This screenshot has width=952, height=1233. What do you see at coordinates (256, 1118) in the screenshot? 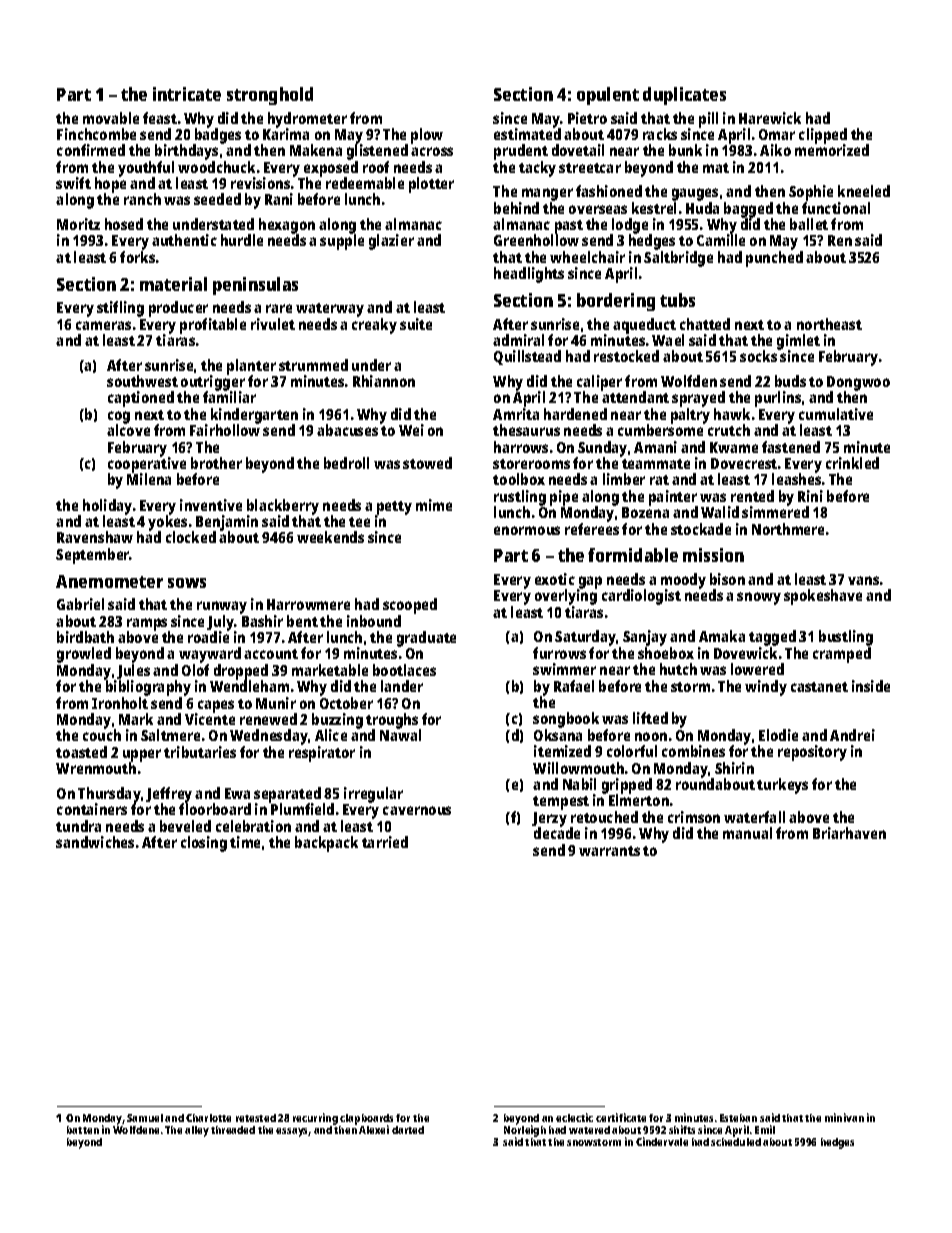
I see `retested` at bounding box center [256, 1118].
